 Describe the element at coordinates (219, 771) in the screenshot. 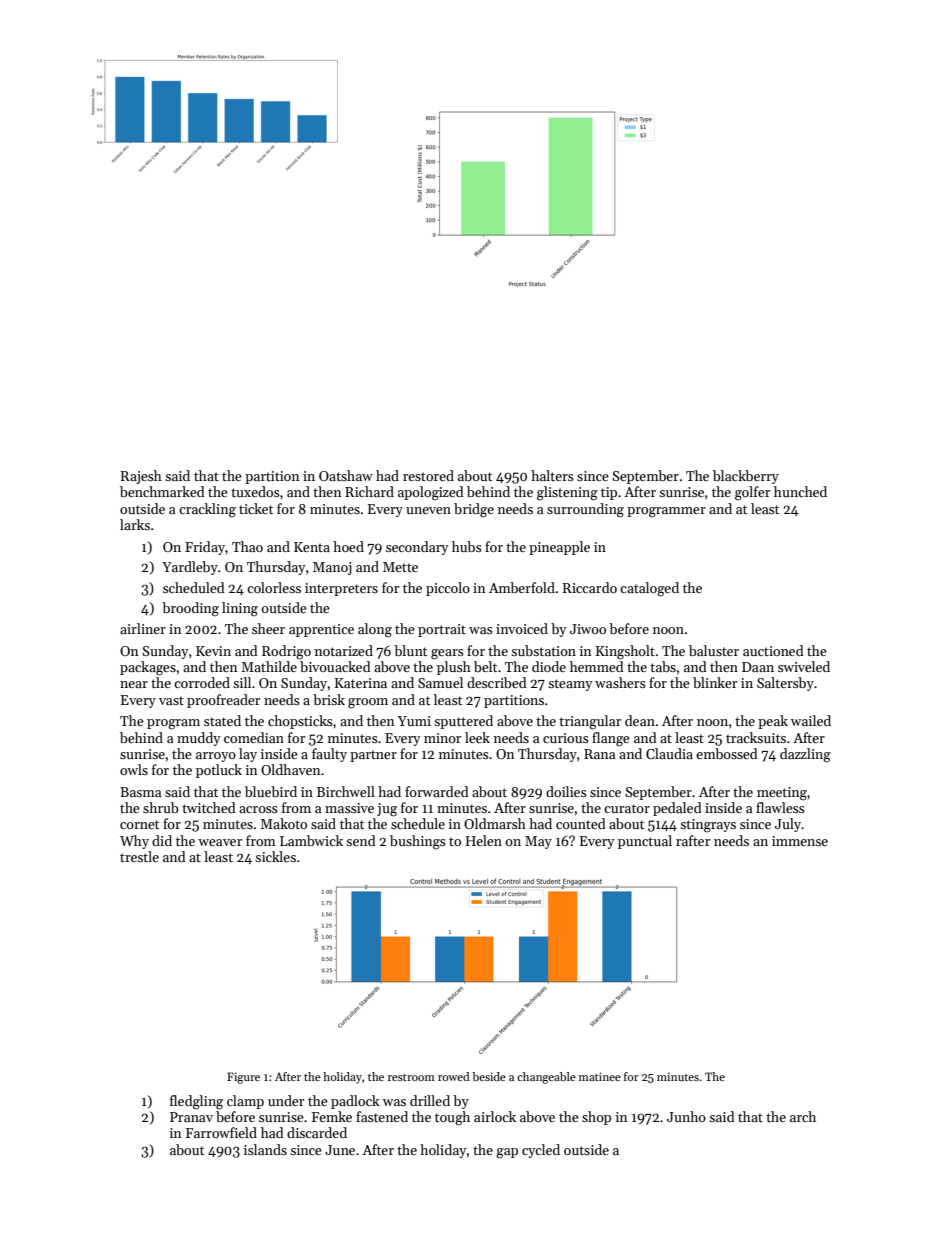

I see `potluck` at that location.
